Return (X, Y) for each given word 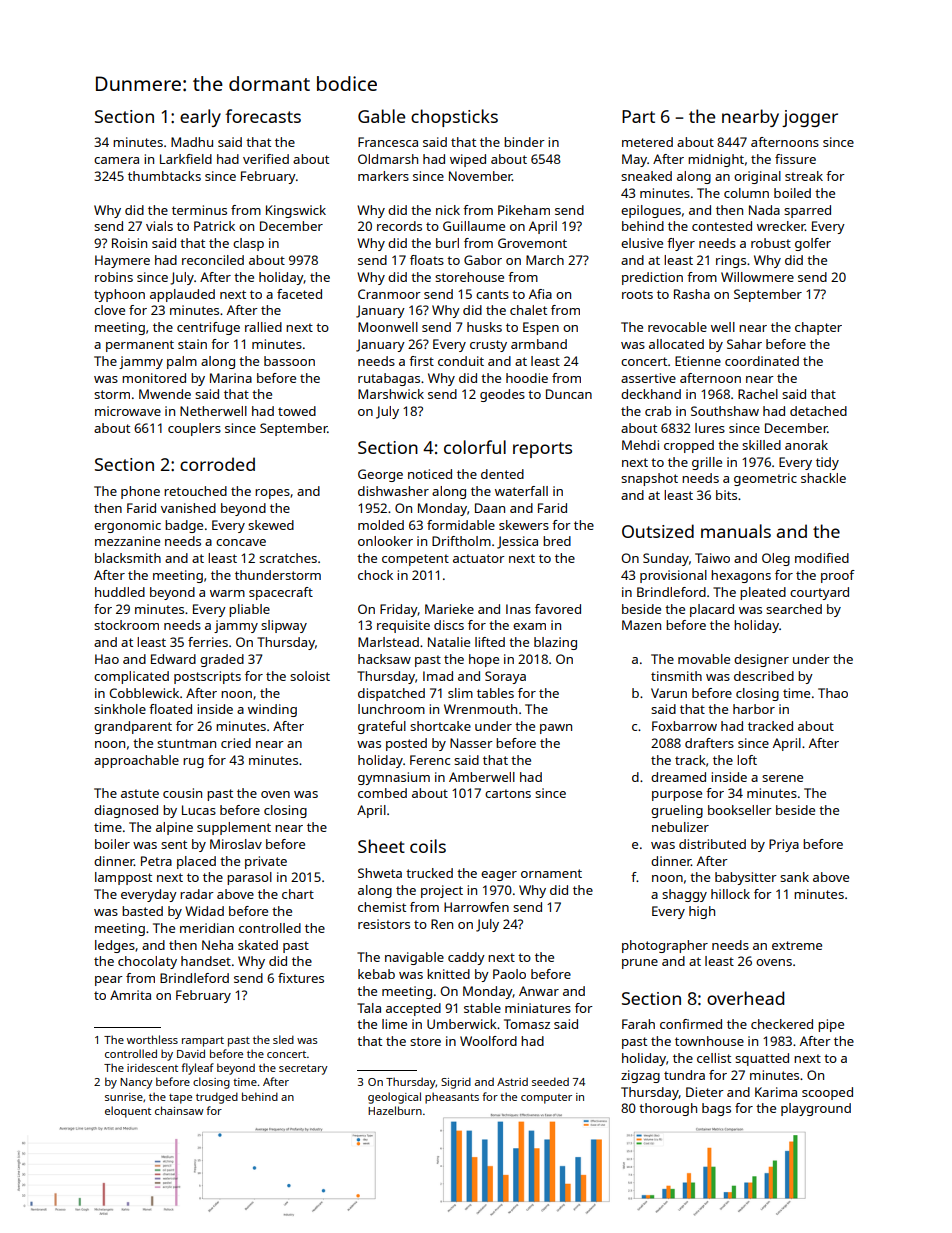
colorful (475, 447)
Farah (638, 1024)
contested (722, 226)
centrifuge (208, 328)
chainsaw (179, 1110)
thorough (668, 1109)
